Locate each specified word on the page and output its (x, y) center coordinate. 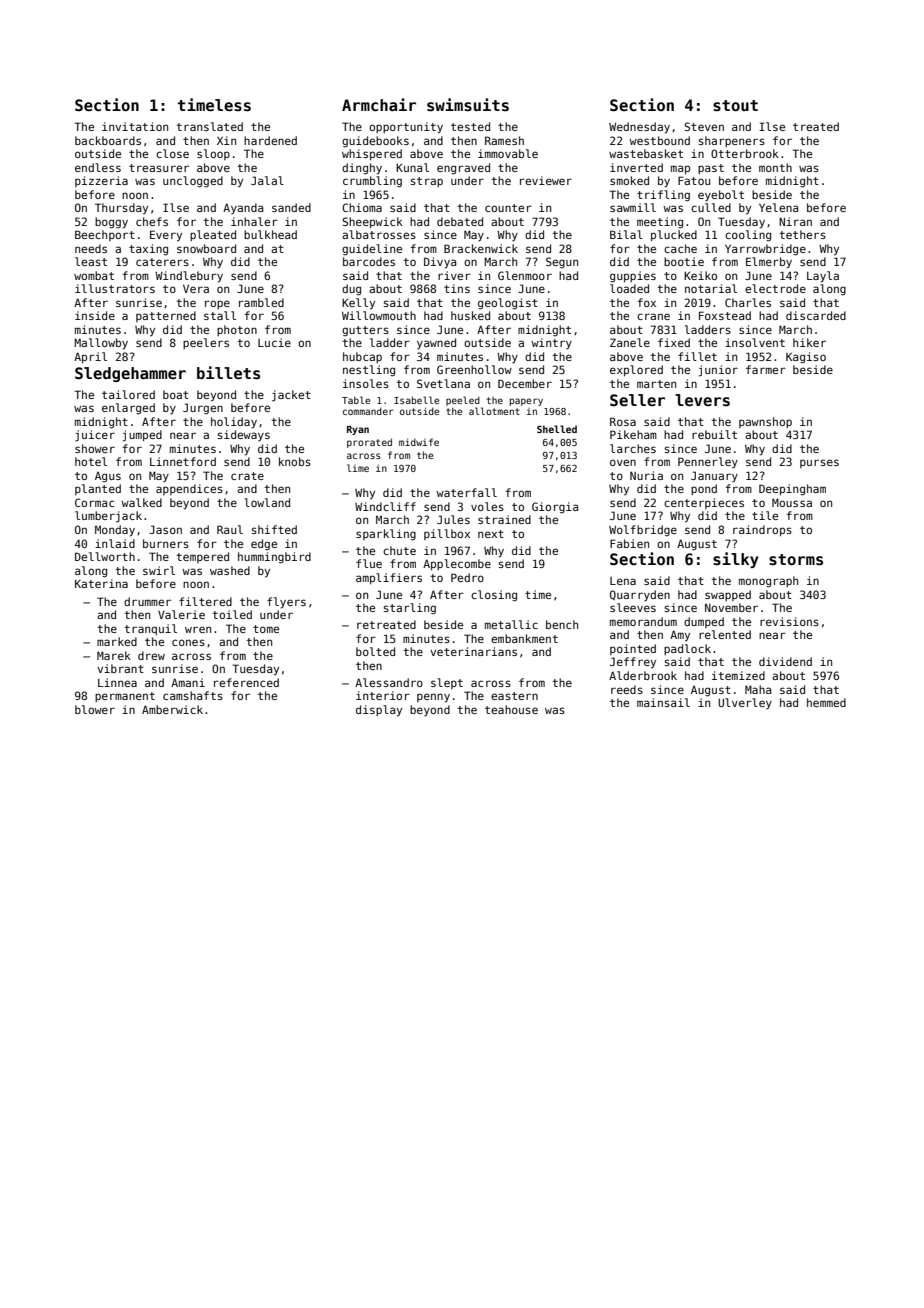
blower (95, 709)
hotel (91, 461)
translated (209, 126)
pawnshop (765, 422)
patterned (166, 316)
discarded (816, 315)
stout (735, 105)
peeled (463, 401)
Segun (562, 263)
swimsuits (468, 105)
